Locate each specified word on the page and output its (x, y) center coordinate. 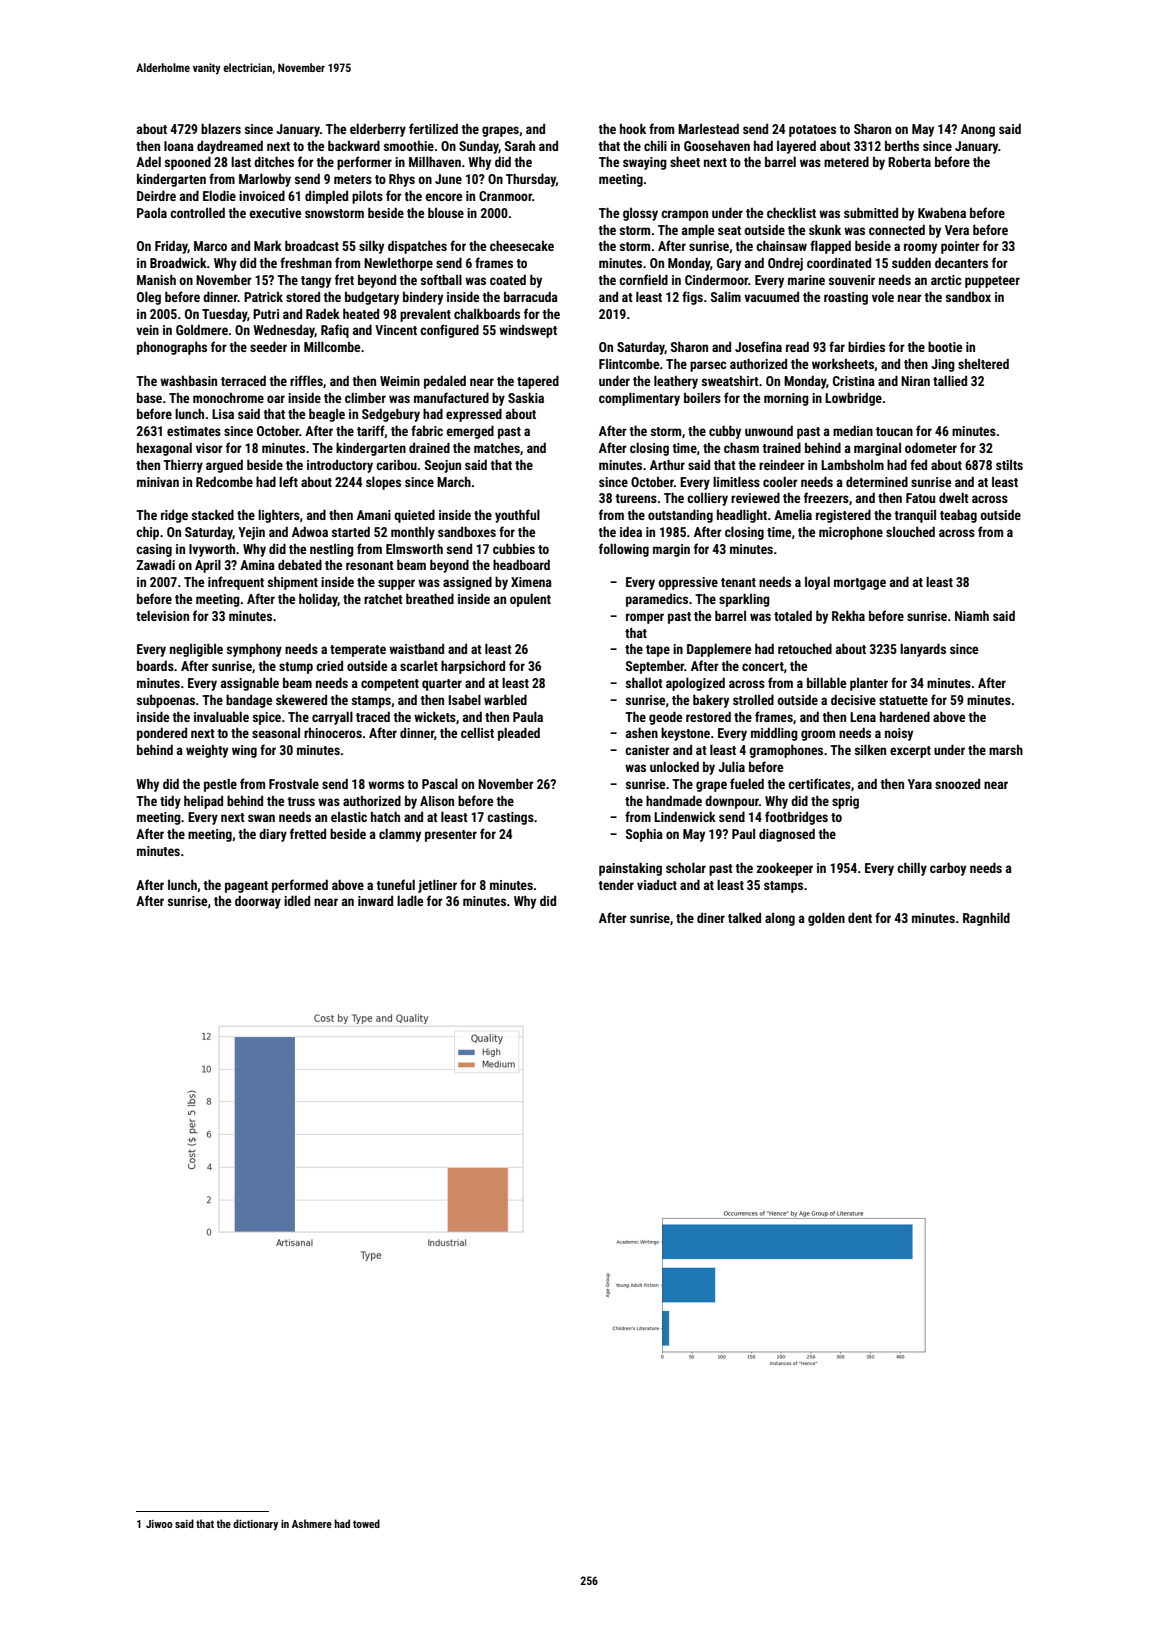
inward (375, 901)
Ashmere (312, 1523)
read (797, 347)
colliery (707, 499)
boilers (702, 398)
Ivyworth (212, 550)
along (780, 919)
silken (870, 749)
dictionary (255, 1524)
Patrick (263, 297)
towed (366, 1523)
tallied (950, 380)
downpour (732, 802)
